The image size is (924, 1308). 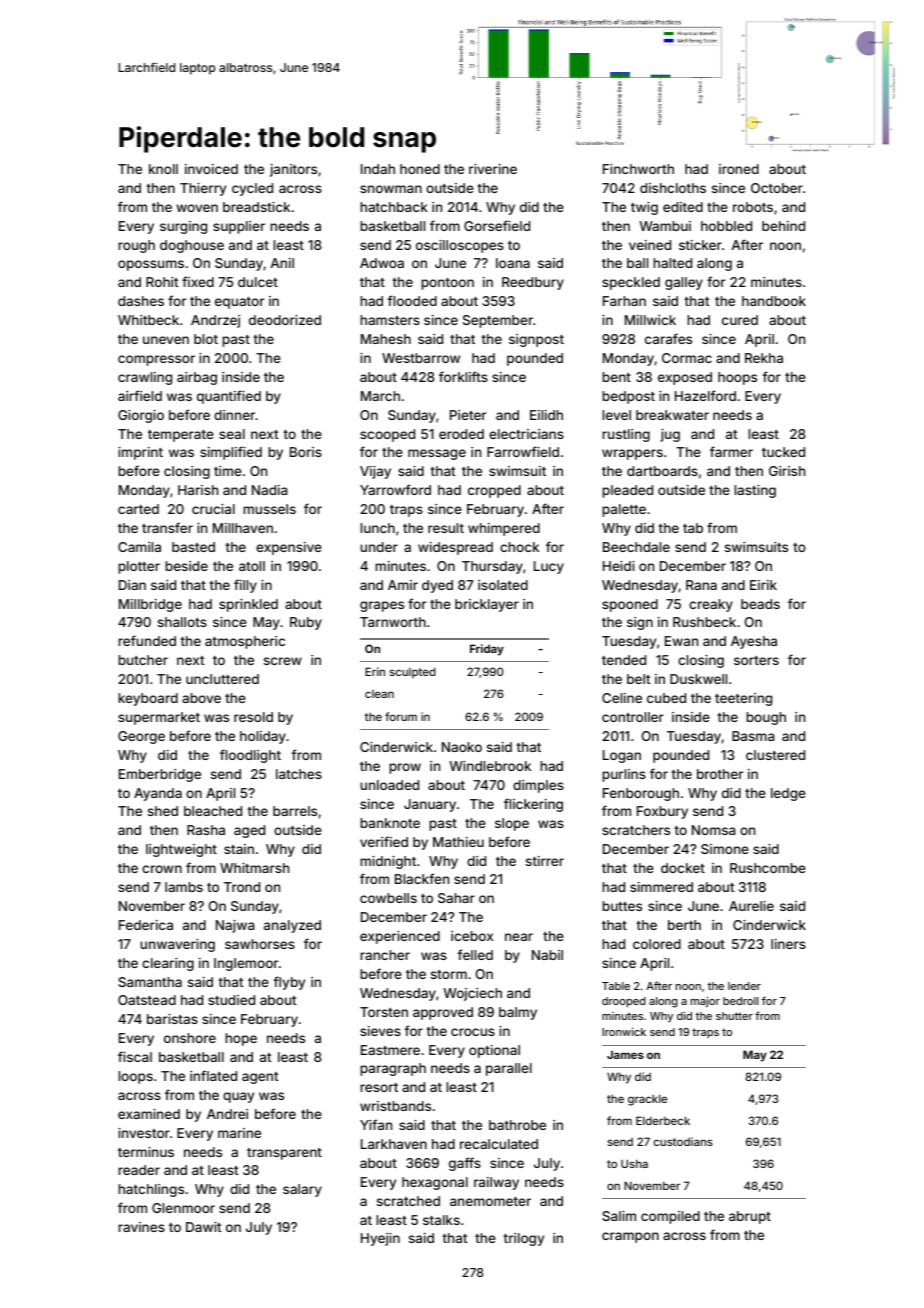 What do you see at coordinates (163, 169) in the image?
I see `knoll` at bounding box center [163, 169].
